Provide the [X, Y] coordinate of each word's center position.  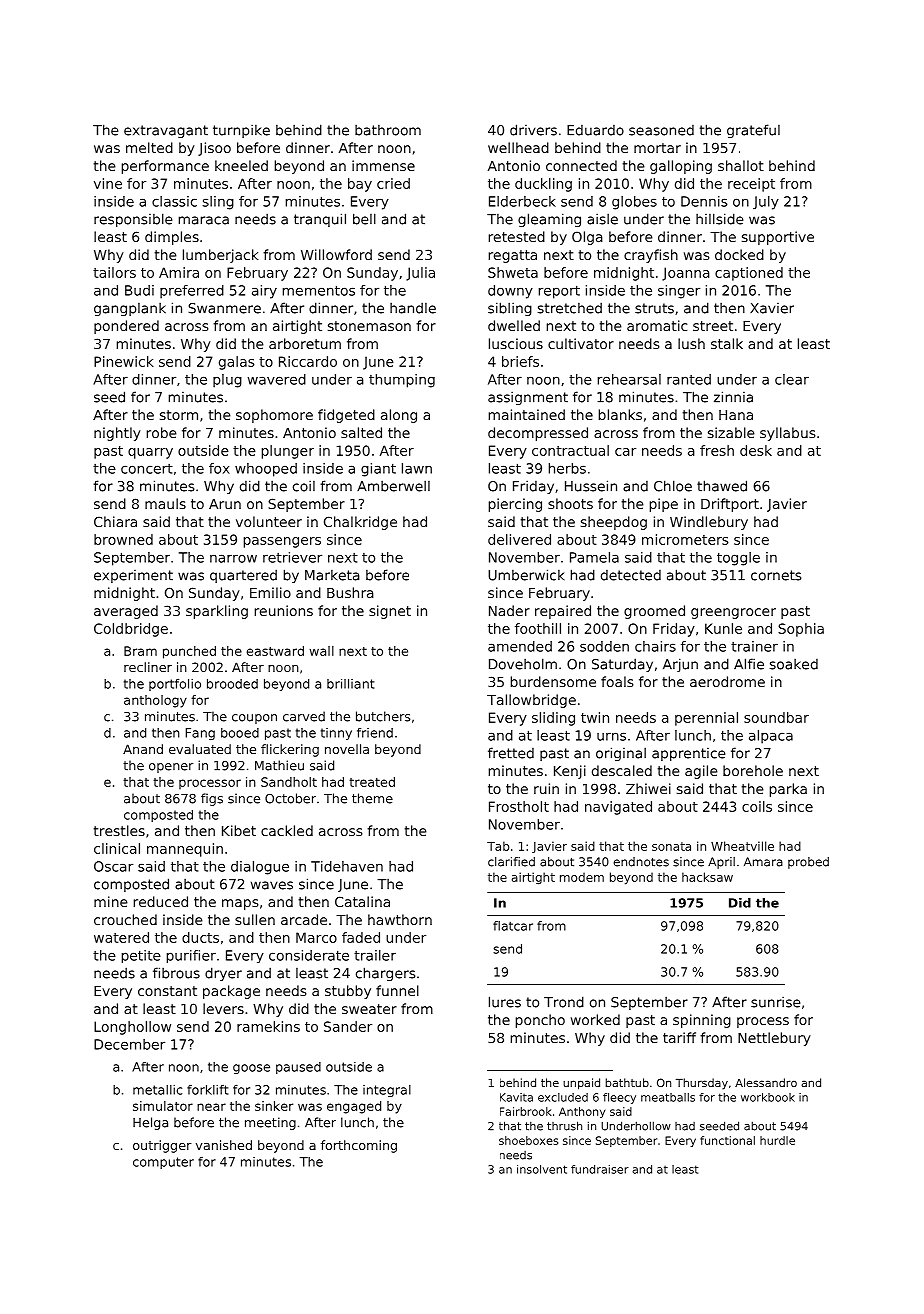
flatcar [513, 926]
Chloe [673, 486]
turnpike [241, 131]
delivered [519, 539]
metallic [157, 1090]
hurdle [777, 1140]
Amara [763, 862]
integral [387, 1091]
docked [739, 254]
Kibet [239, 830]
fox [219, 468]
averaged [126, 612]
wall [321, 651]
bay [360, 185]
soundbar [776, 717]
